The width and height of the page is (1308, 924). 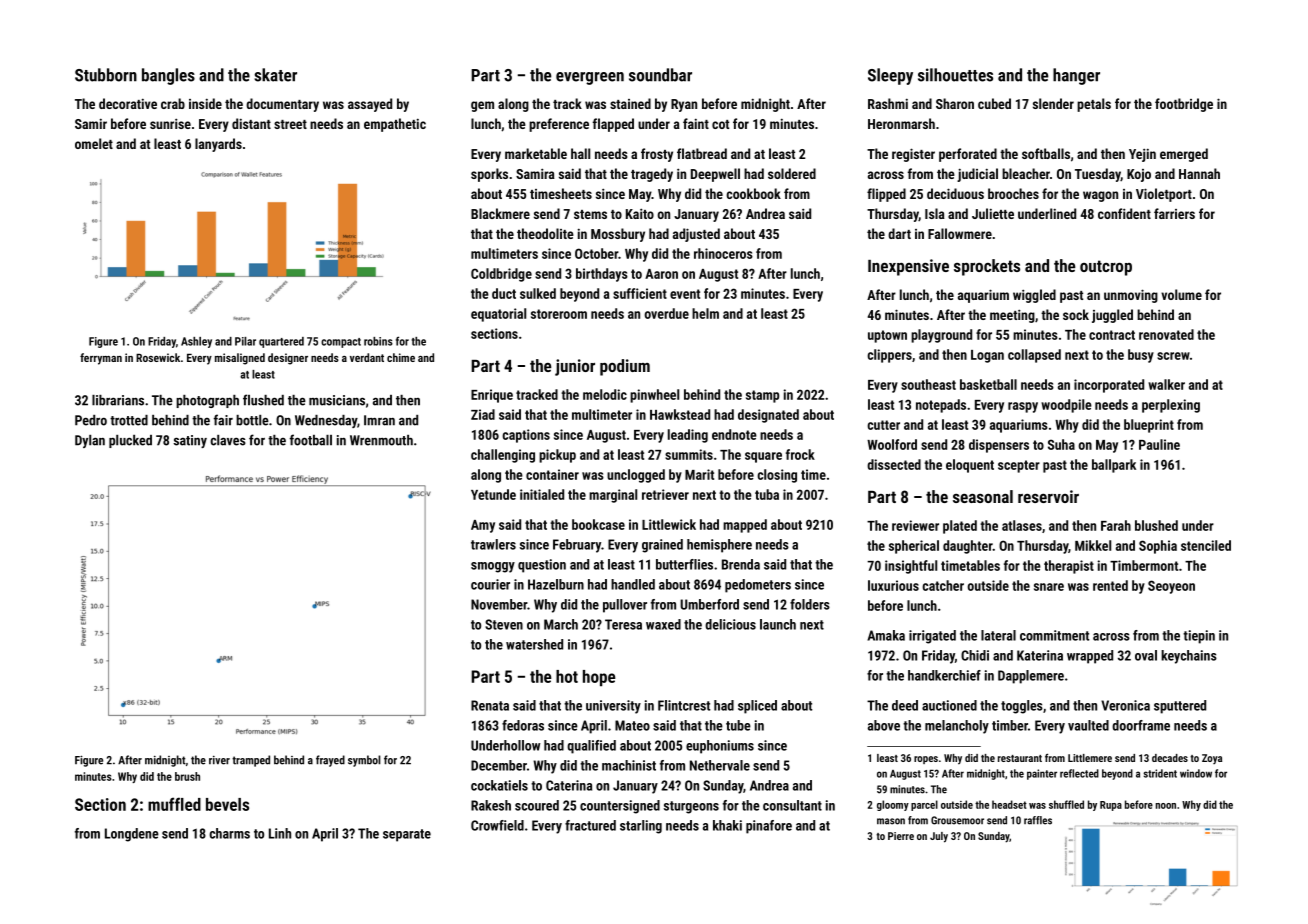 I want to click on perplexing, so click(x=1171, y=406).
